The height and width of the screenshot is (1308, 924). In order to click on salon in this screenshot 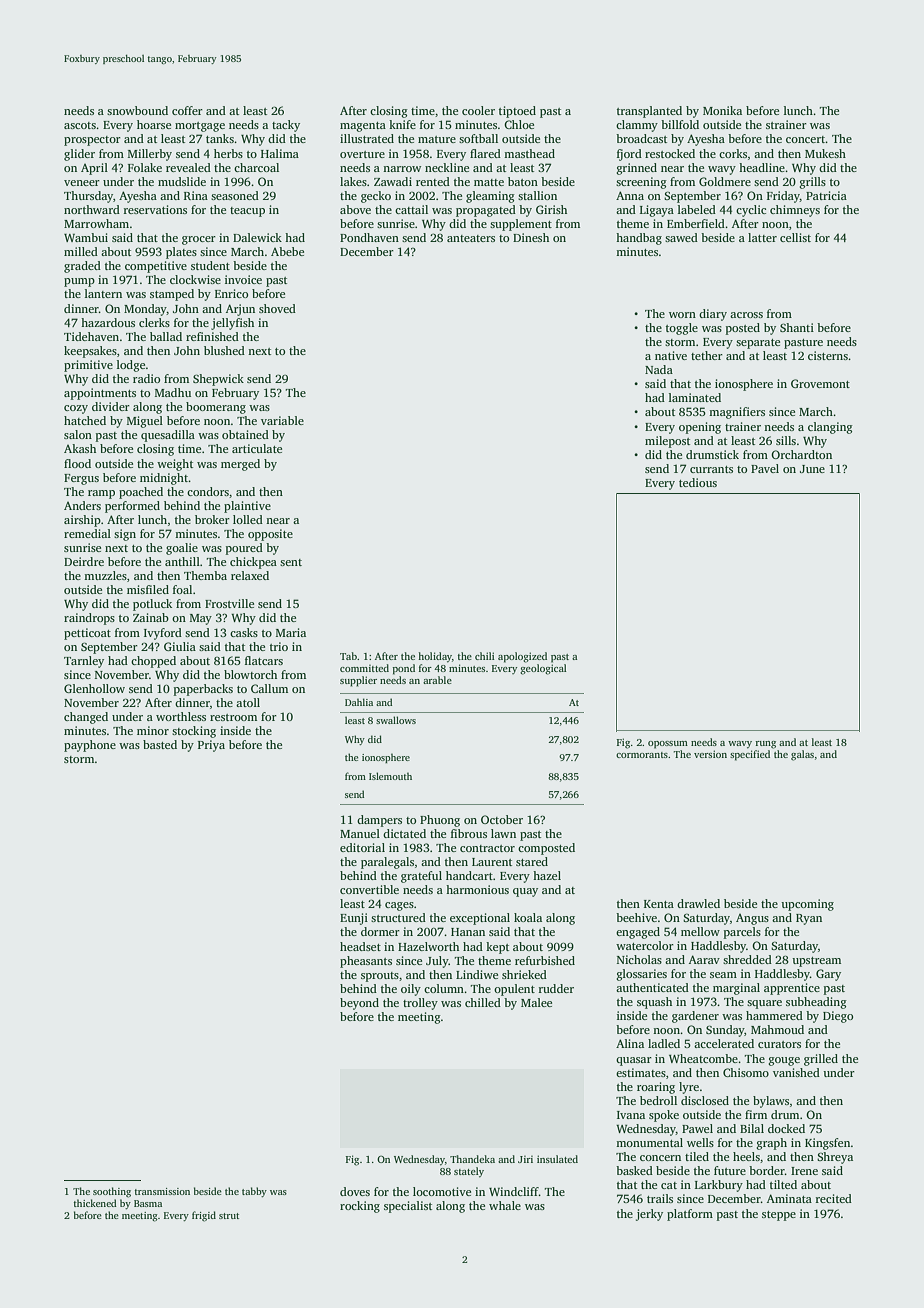, I will do `click(78, 434)`.
